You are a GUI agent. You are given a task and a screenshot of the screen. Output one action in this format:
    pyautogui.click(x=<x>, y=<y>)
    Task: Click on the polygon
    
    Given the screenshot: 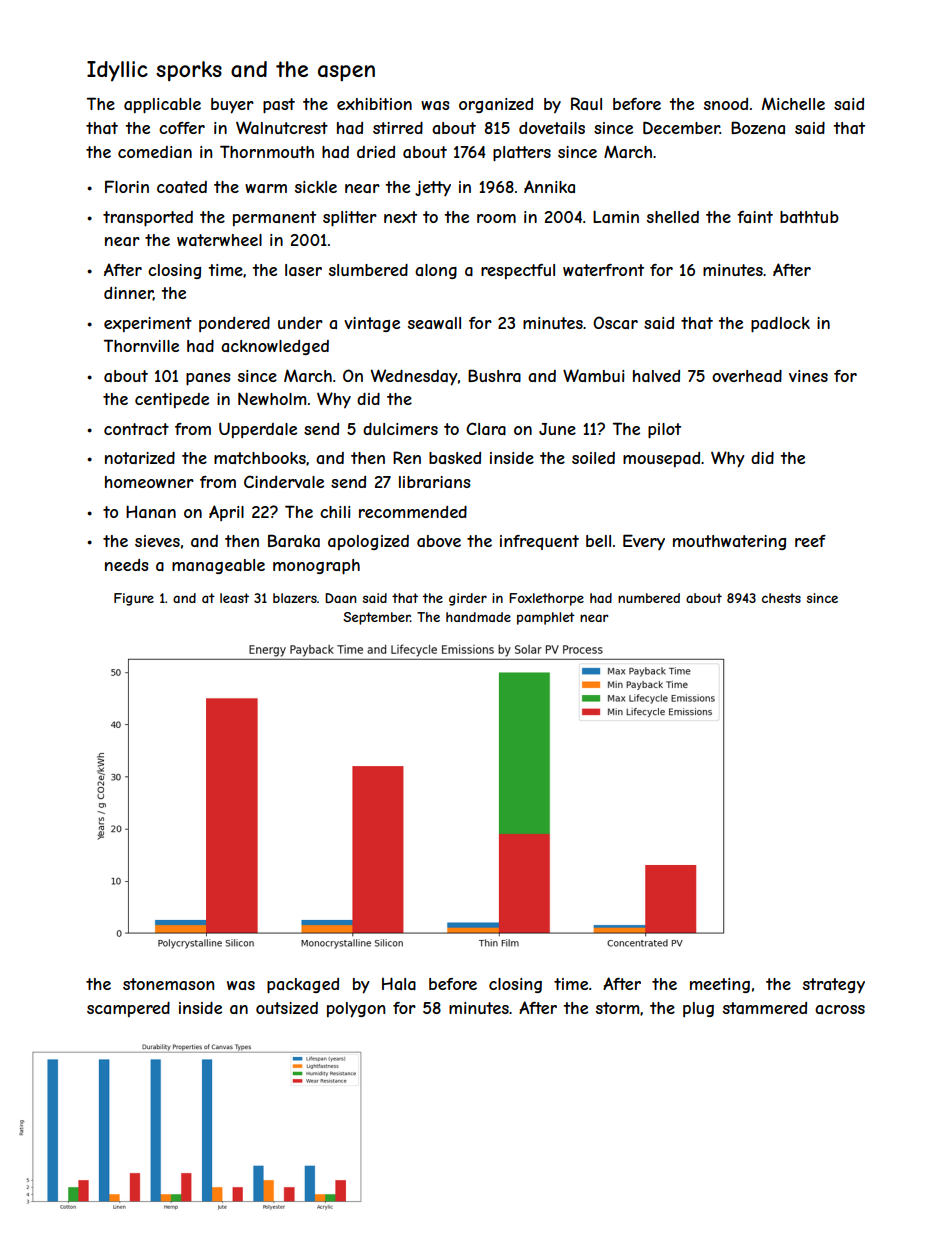 What is the action you would take?
    pyautogui.click(x=356, y=1010)
